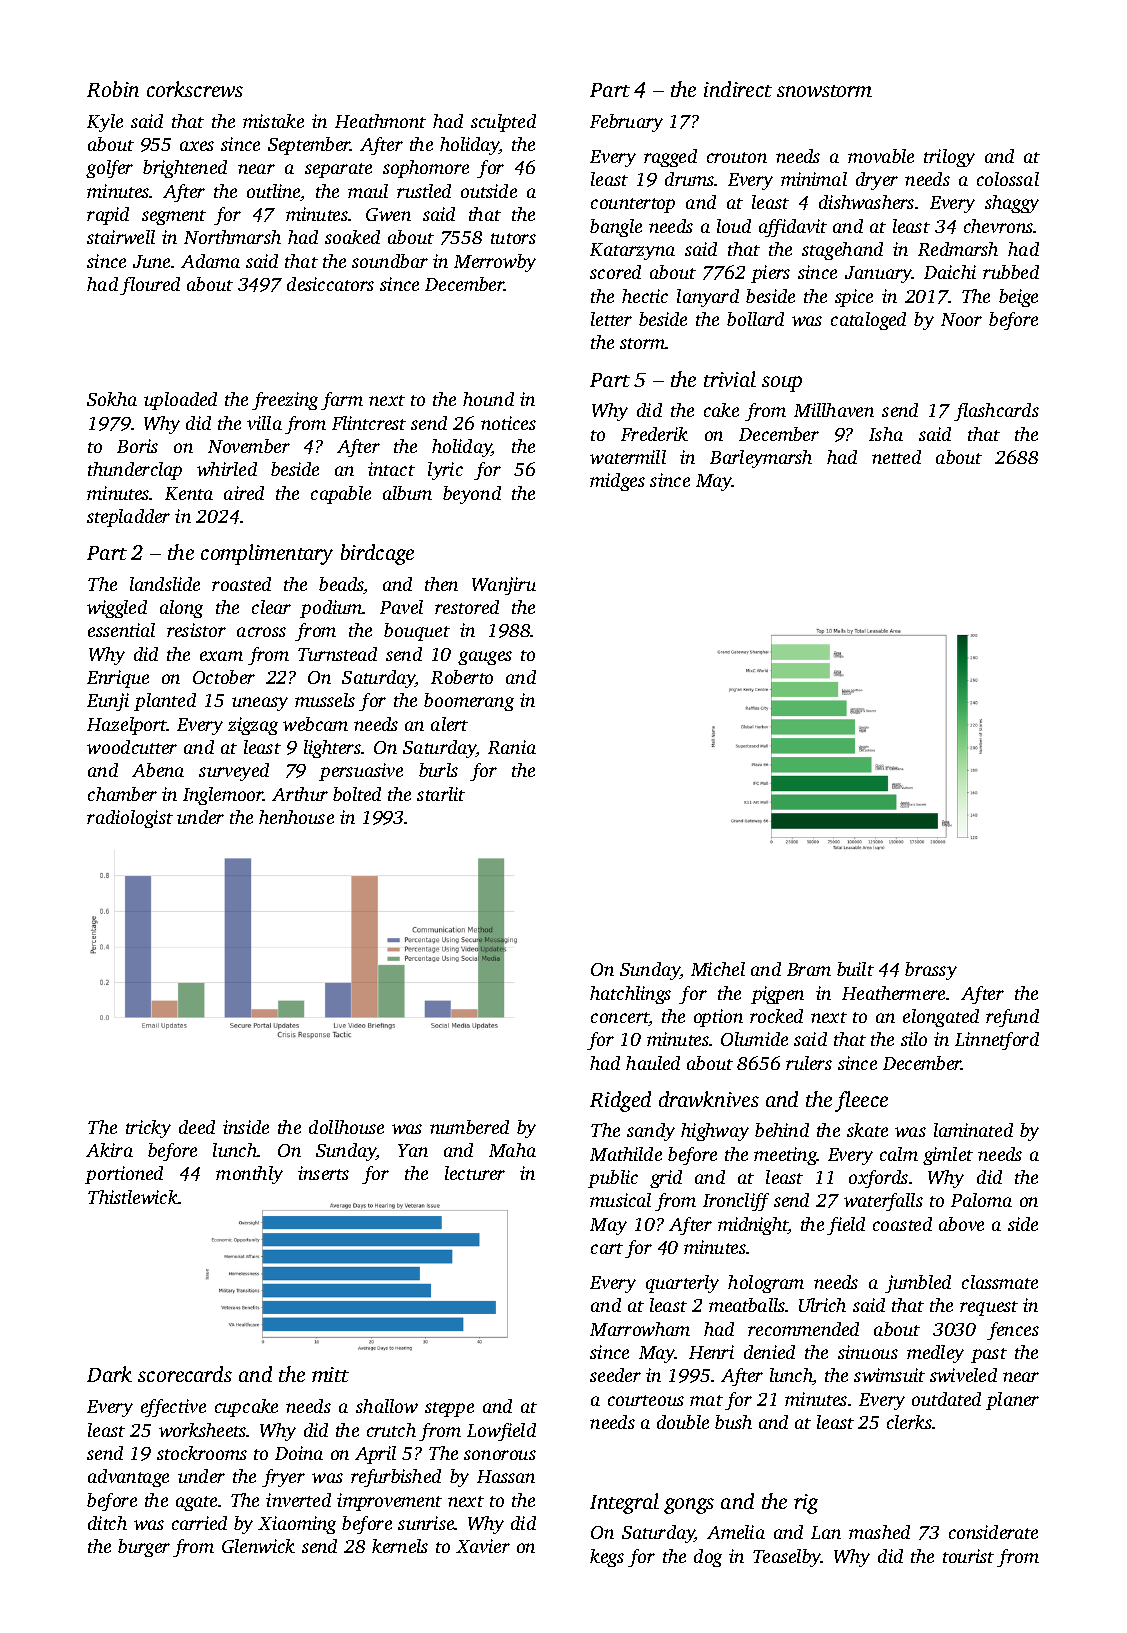 This screenshot has width=1127, height=1633. Describe the element at coordinates (708, 298) in the screenshot. I see `lanyard` at that location.
